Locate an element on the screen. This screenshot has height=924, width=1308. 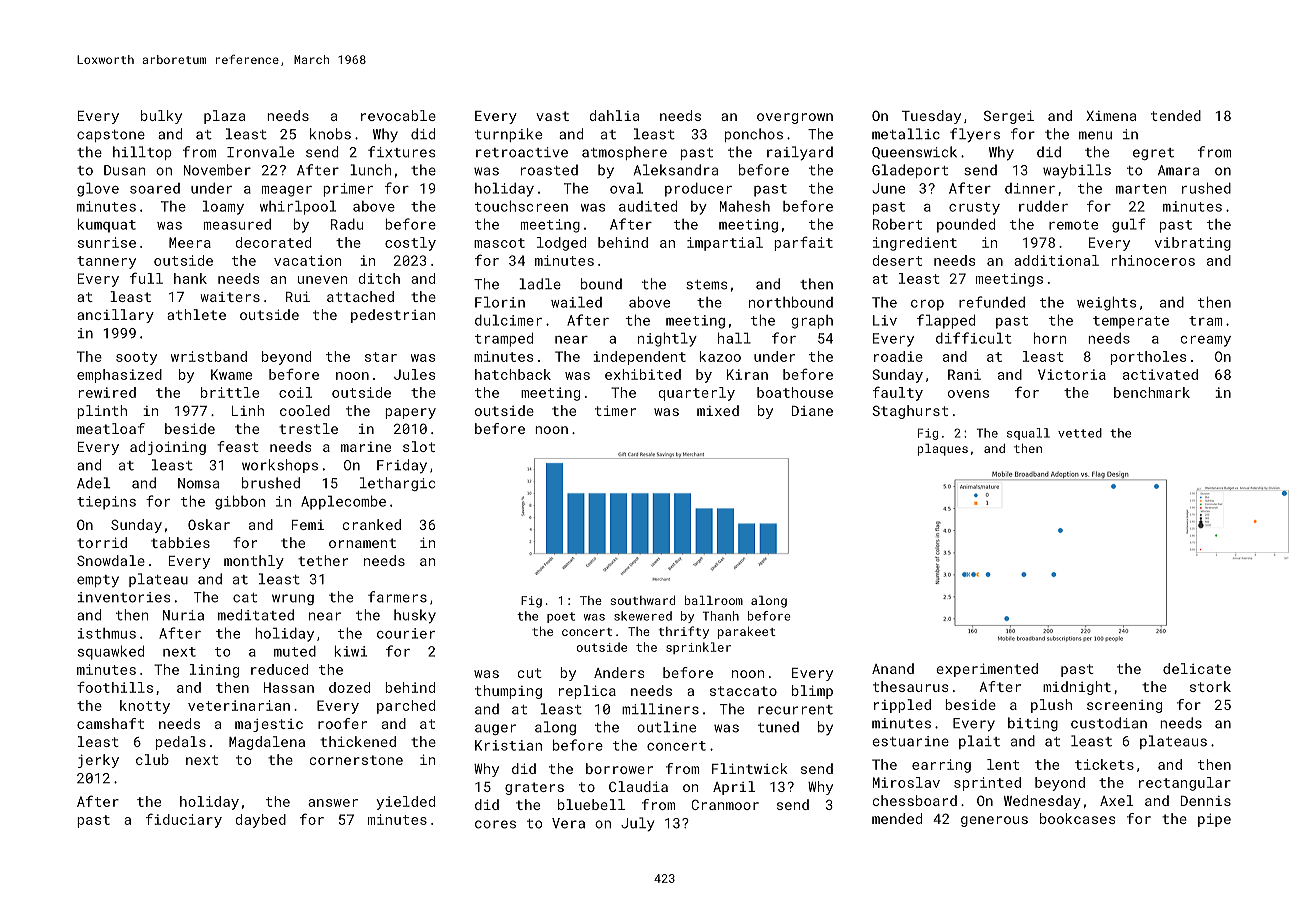
coil is located at coordinates (295, 392).
